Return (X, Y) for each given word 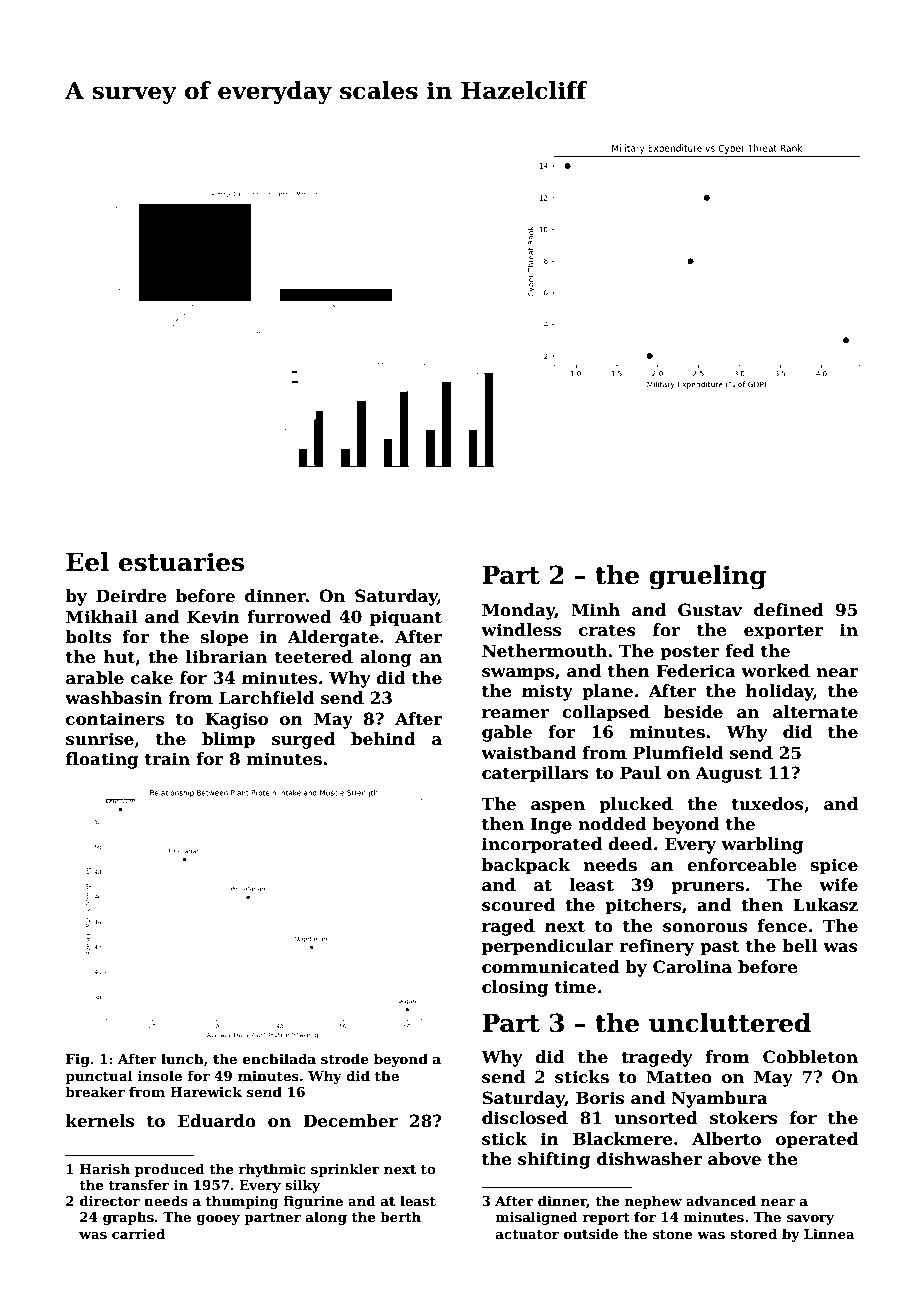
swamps (518, 674)
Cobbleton (810, 1057)
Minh (595, 609)
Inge (551, 825)
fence (782, 926)
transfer (138, 1185)
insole (160, 1075)
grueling (707, 577)
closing (515, 988)
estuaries (181, 562)
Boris (600, 1098)
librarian (226, 657)
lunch (182, 1058)
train (167, 759)
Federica (696, 671)
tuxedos (768, 804)
